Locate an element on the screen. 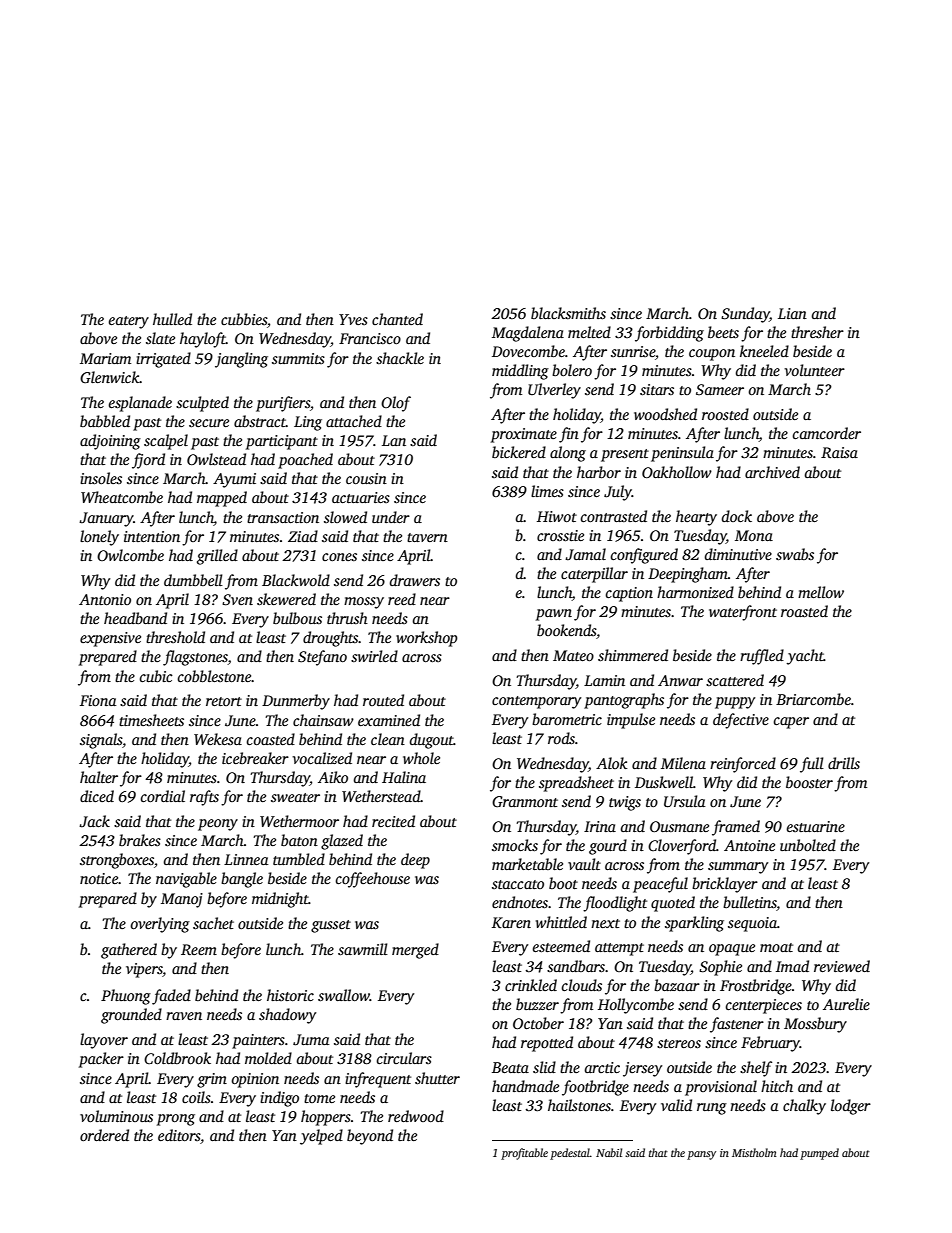 This screenshot has height=1233, width=952. chanted is located at coordinates (397, 319).
